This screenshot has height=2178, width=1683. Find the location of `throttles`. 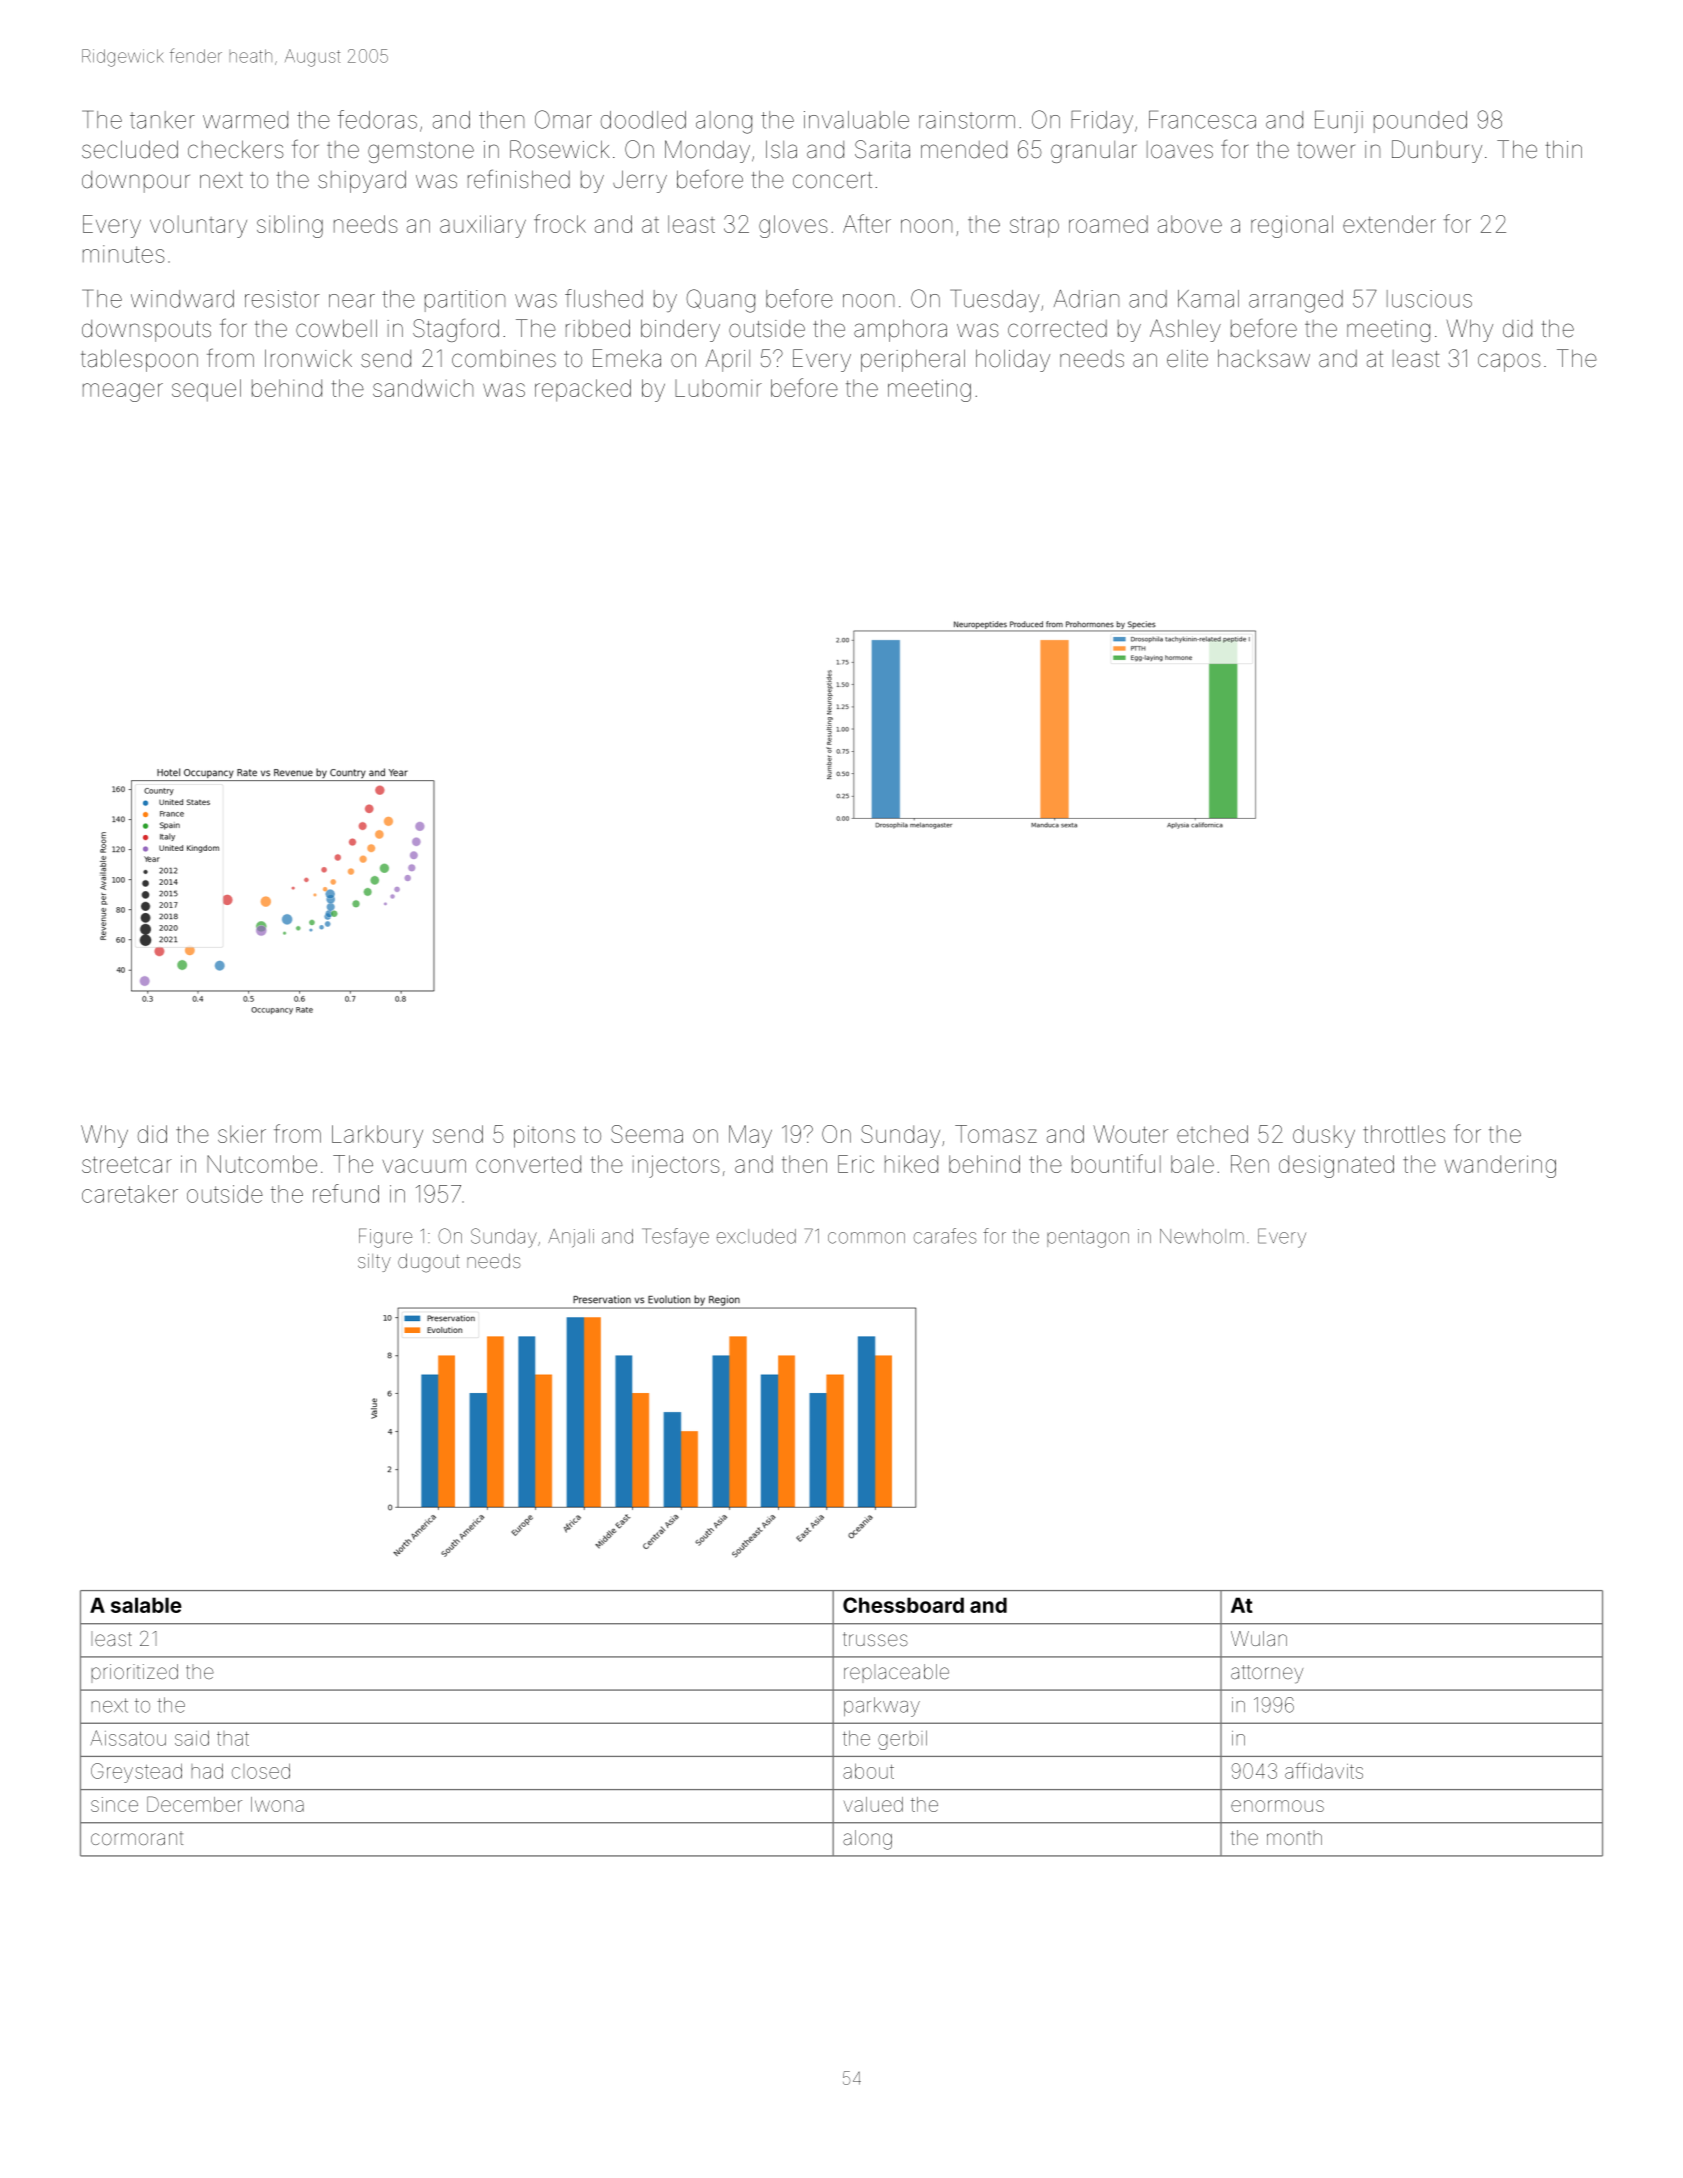

throttles is located at coordinates (1404, 1134).
